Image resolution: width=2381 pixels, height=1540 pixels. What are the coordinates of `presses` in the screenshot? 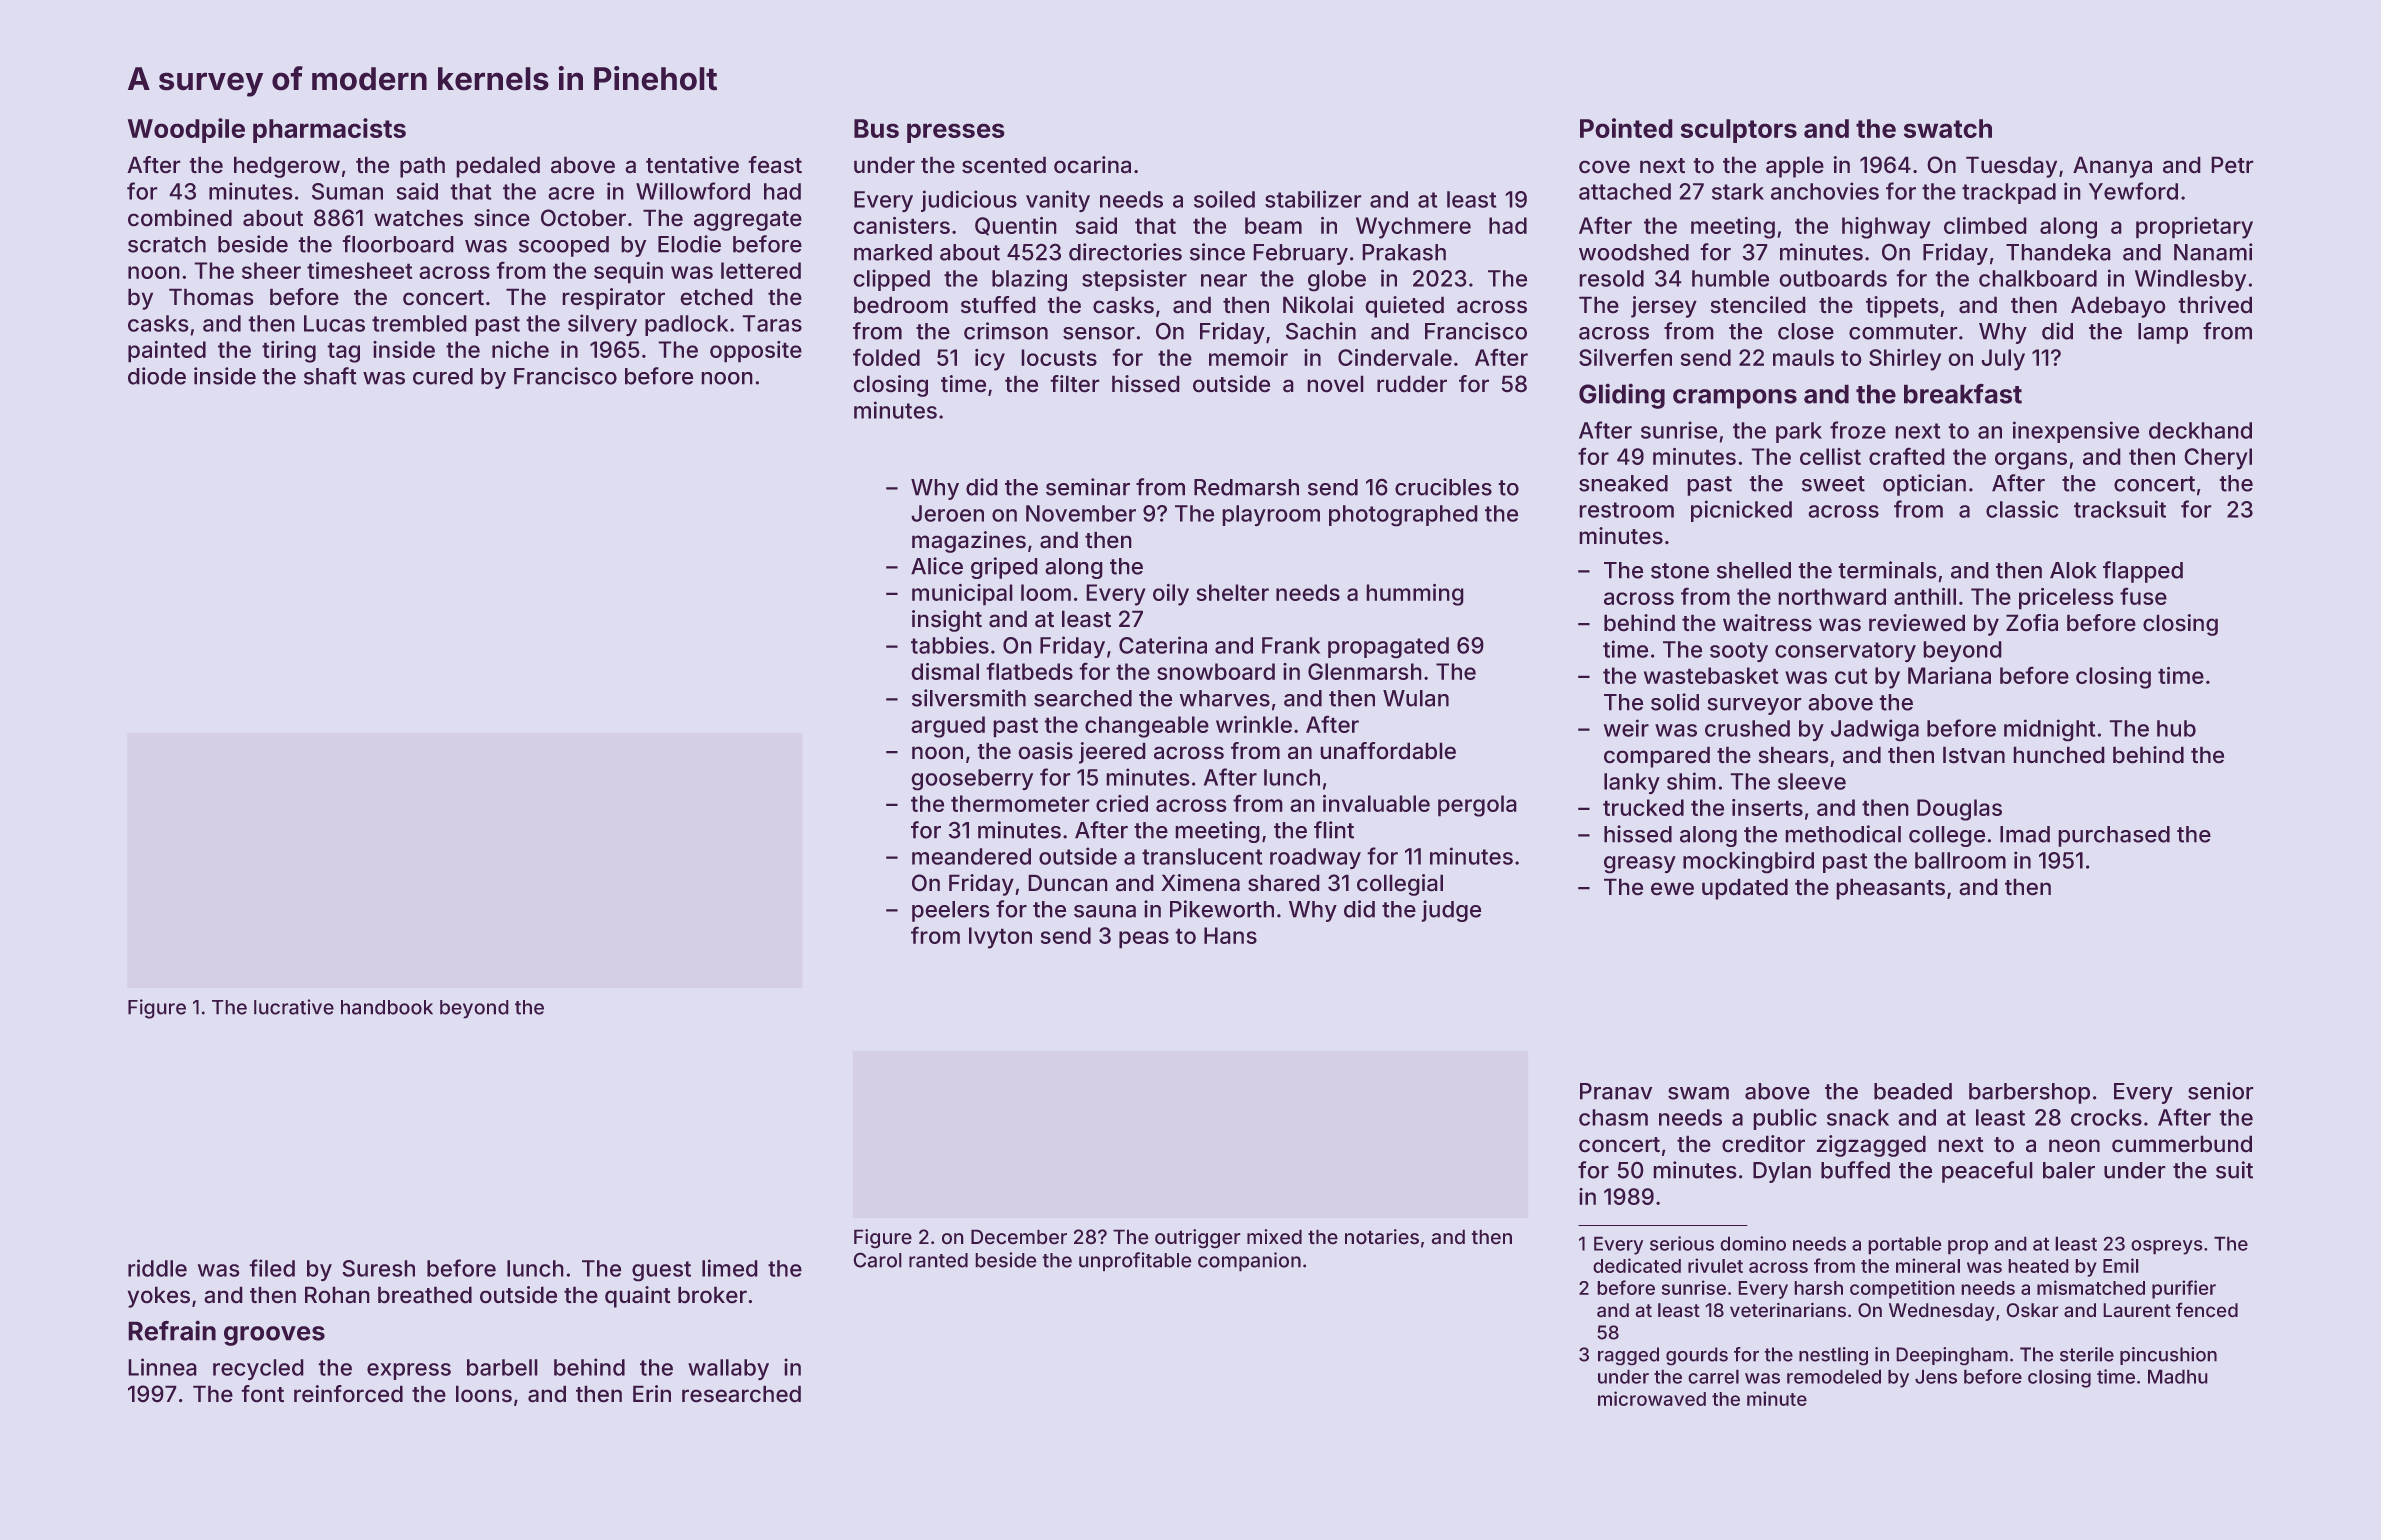 It's located at (956, 133).
